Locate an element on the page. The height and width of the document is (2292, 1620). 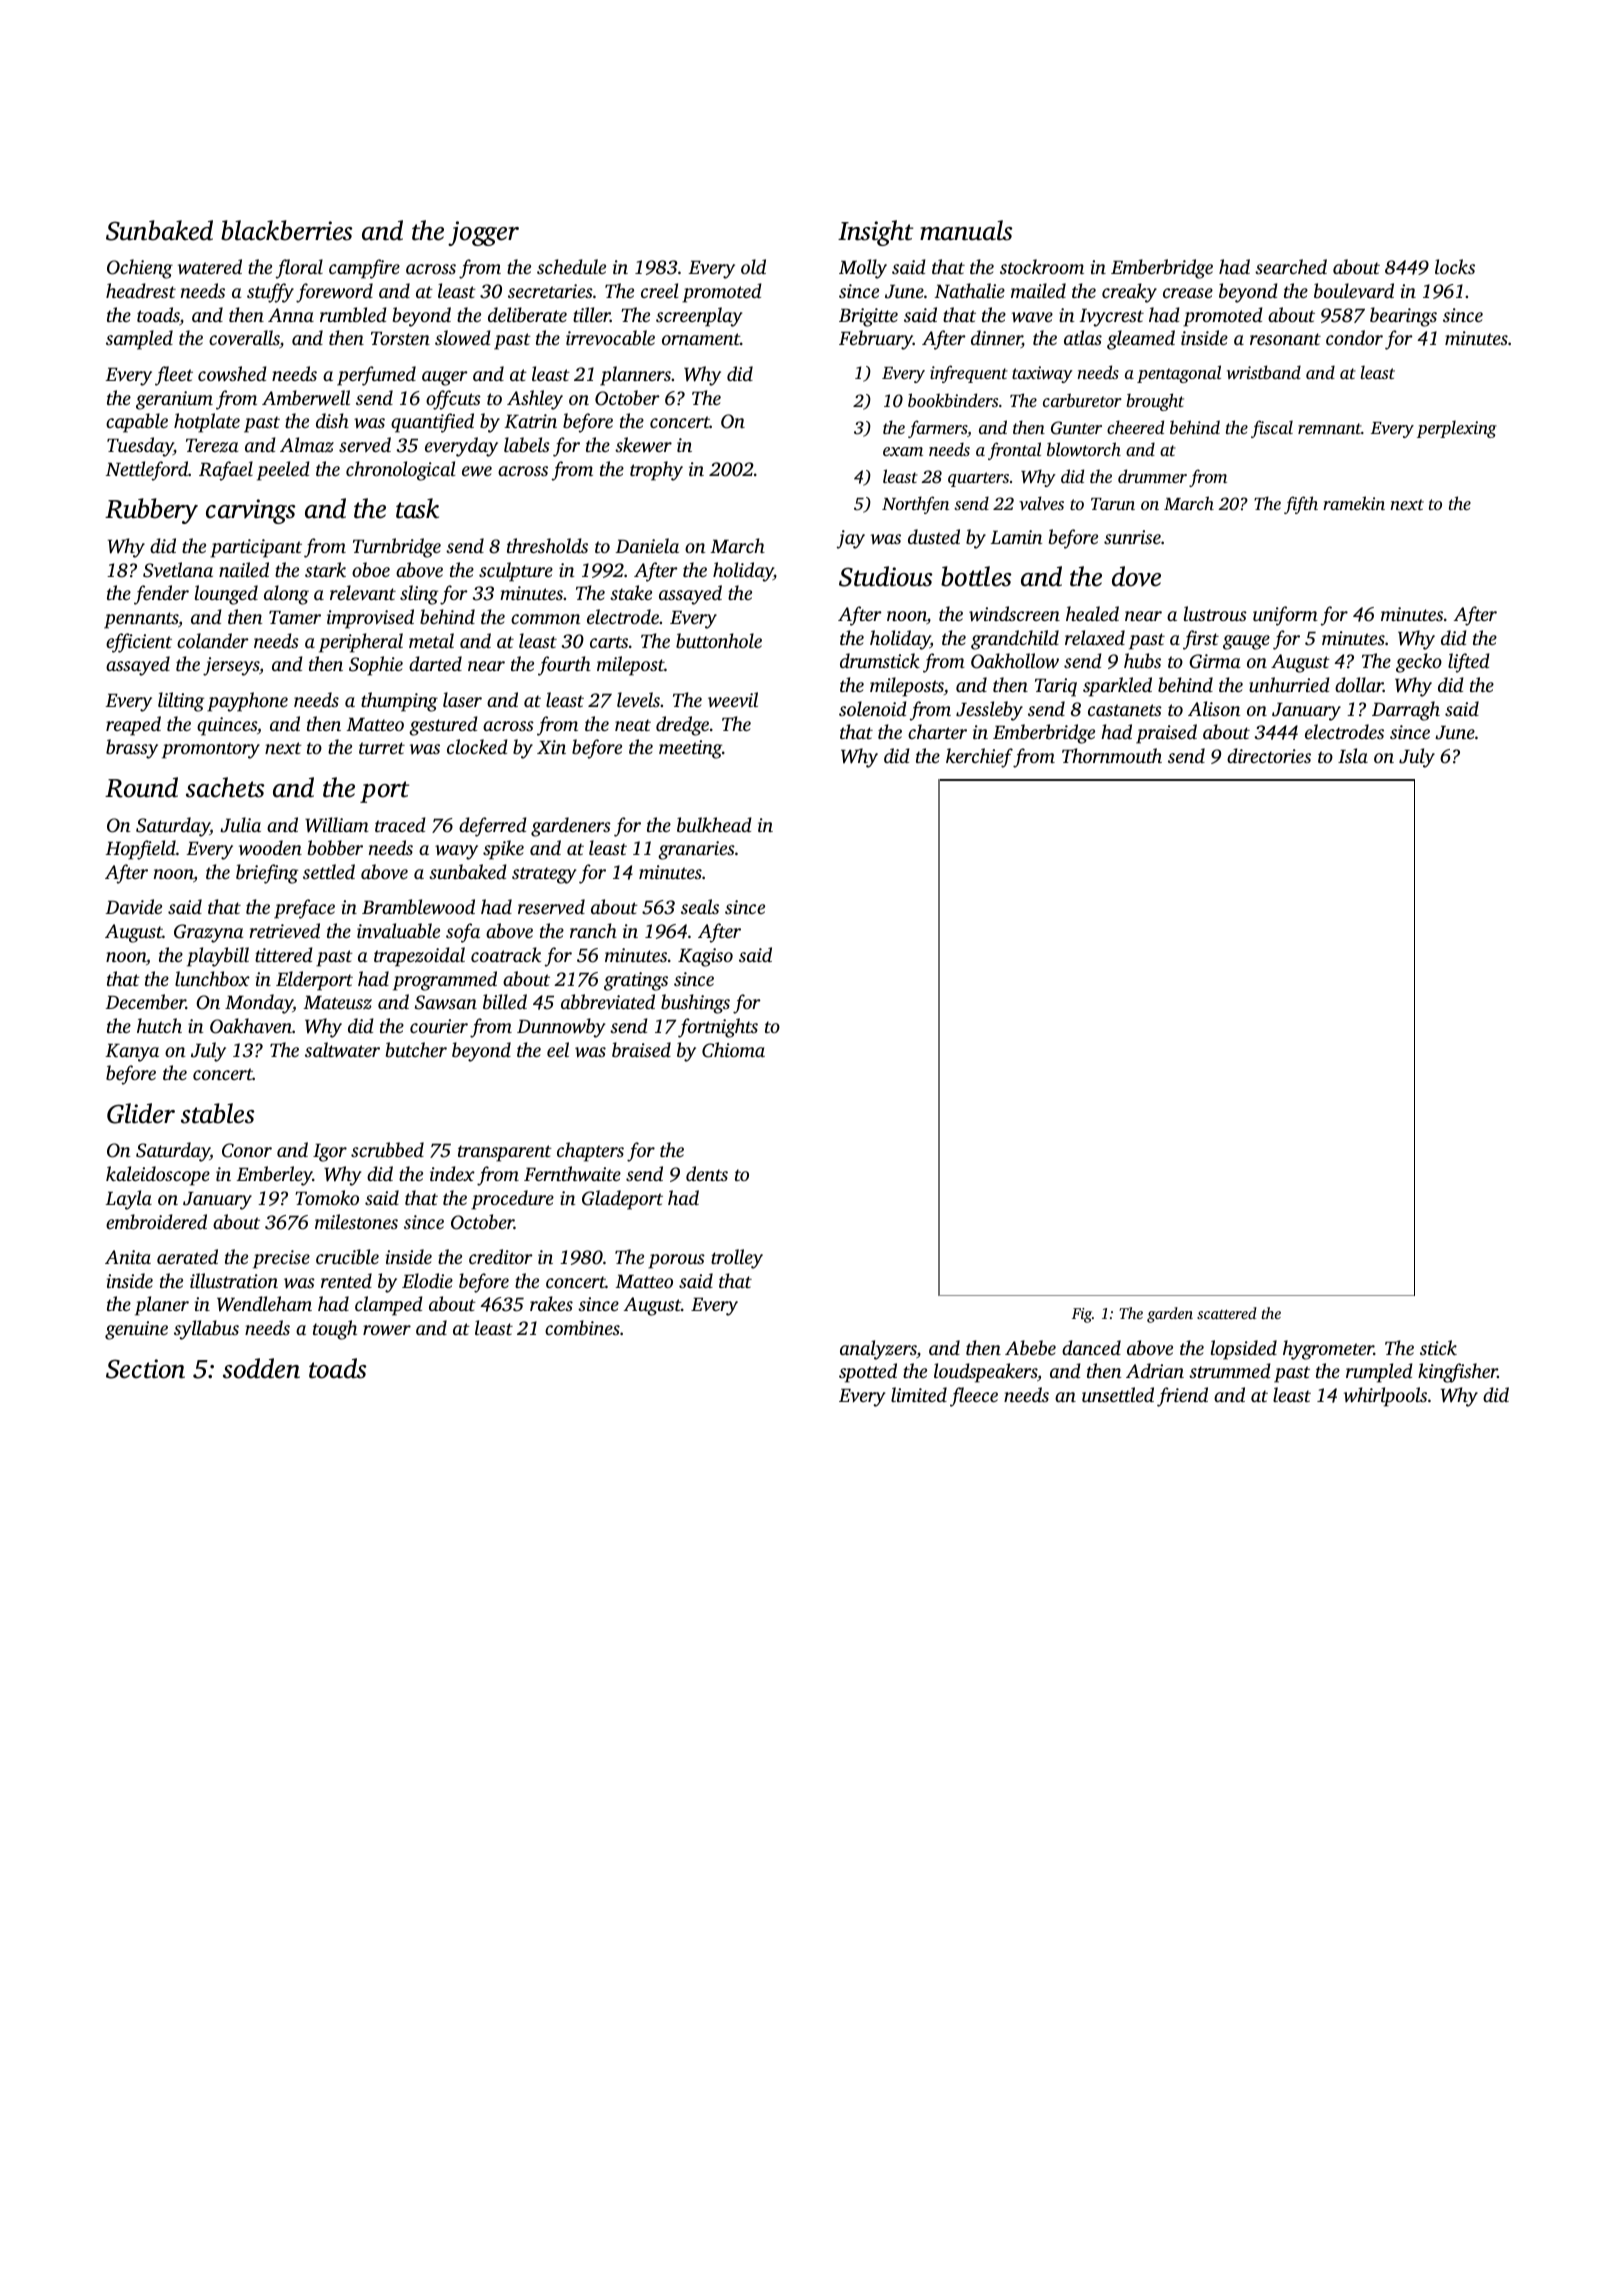
trophy is located at coordinates (656, 471).
